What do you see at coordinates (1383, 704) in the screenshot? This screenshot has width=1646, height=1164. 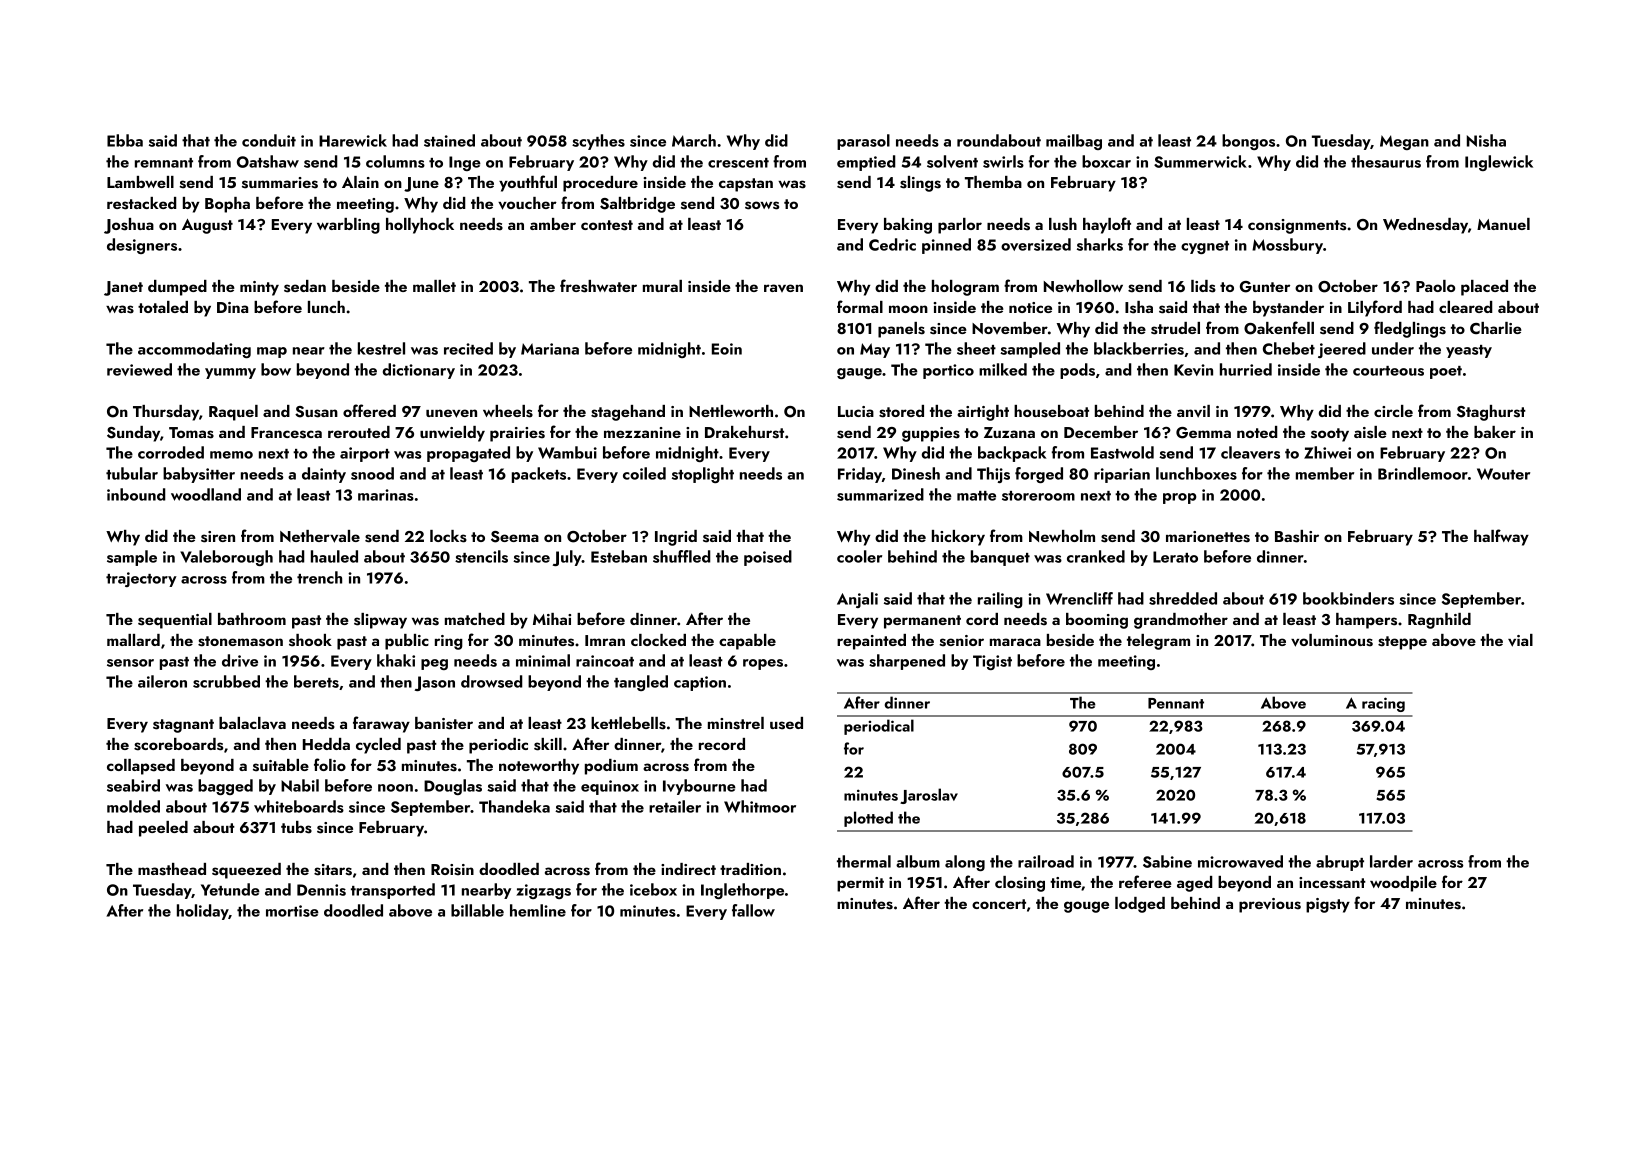 I see `racing` at bounding box center [1383, 704].
